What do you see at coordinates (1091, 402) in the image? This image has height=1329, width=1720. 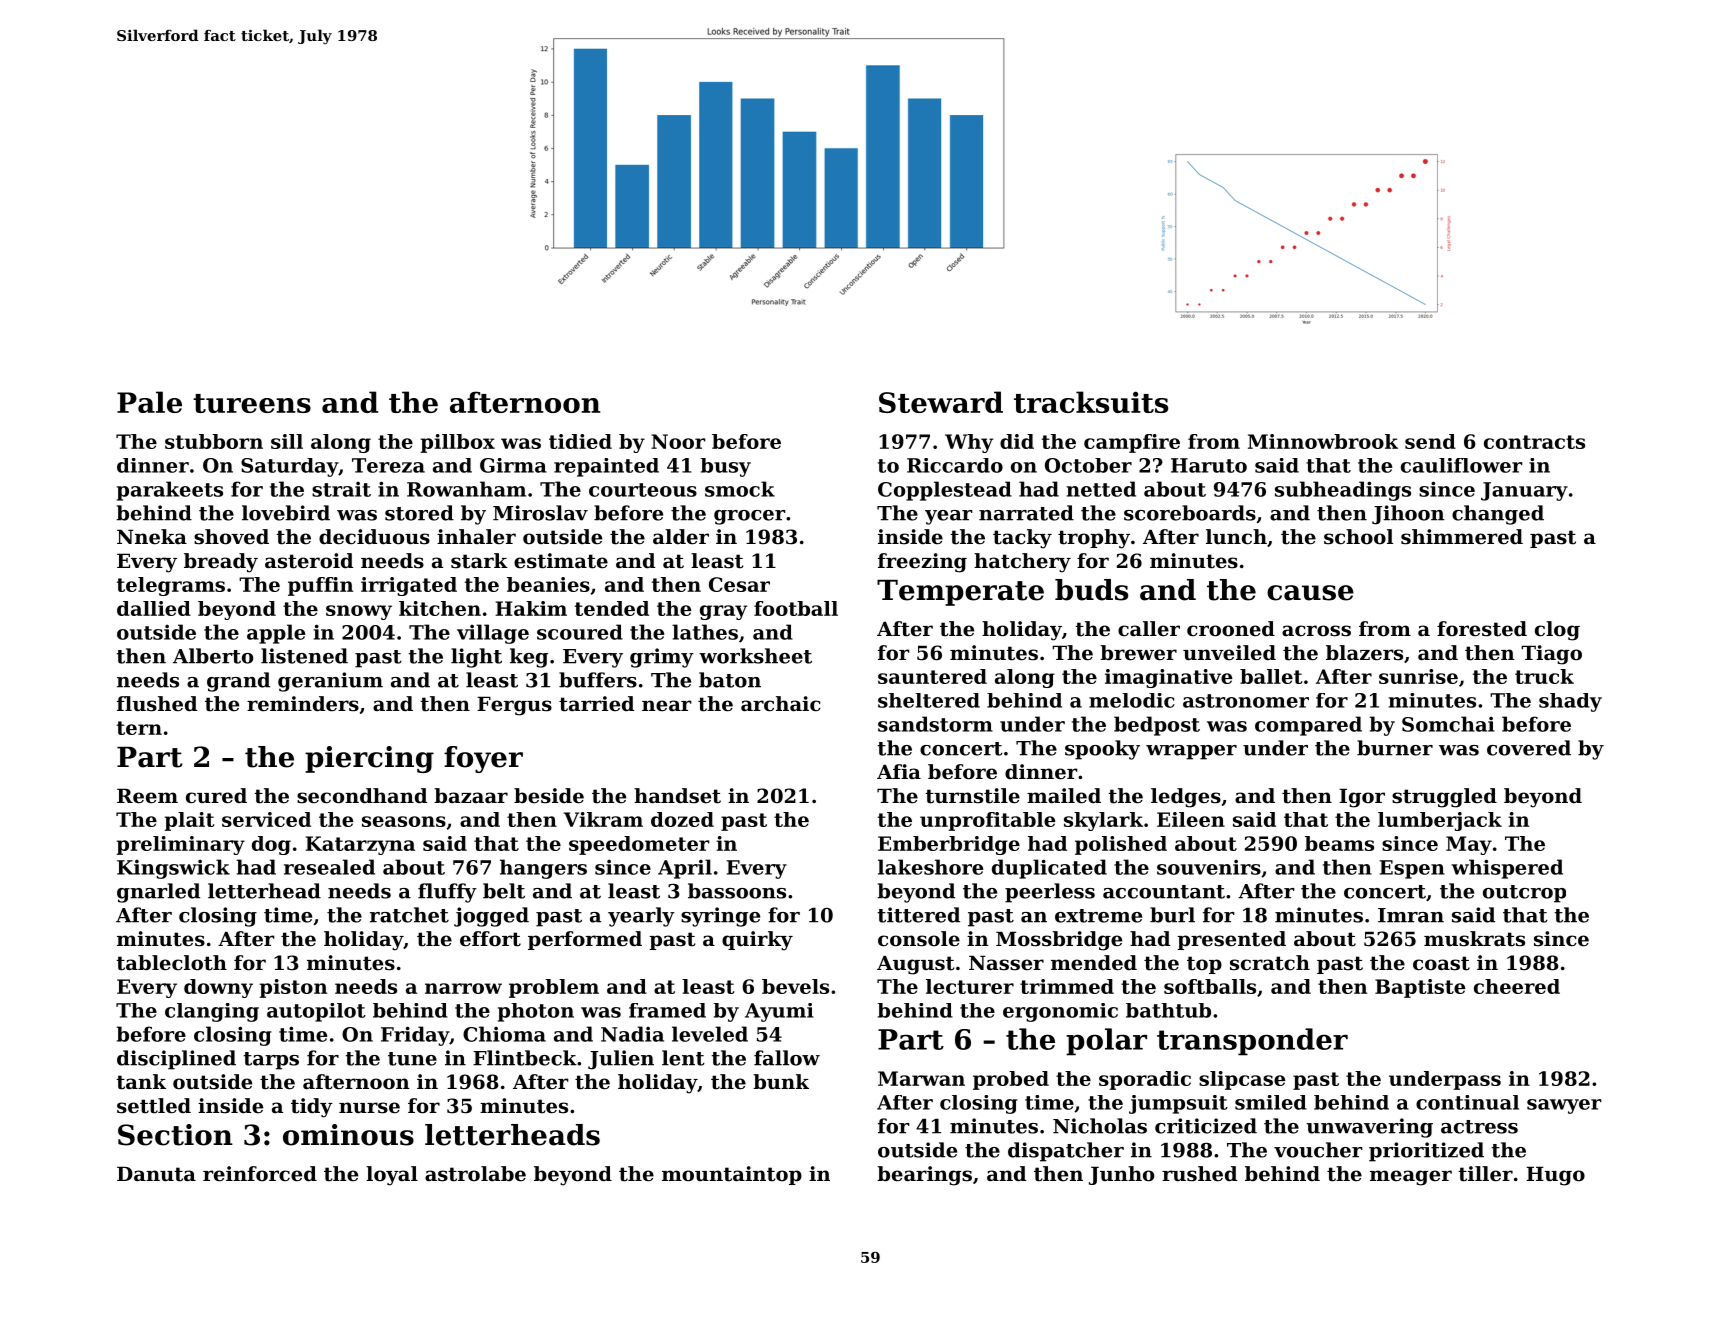 I see `tracksuits` at bounding box center [1091, 402].
